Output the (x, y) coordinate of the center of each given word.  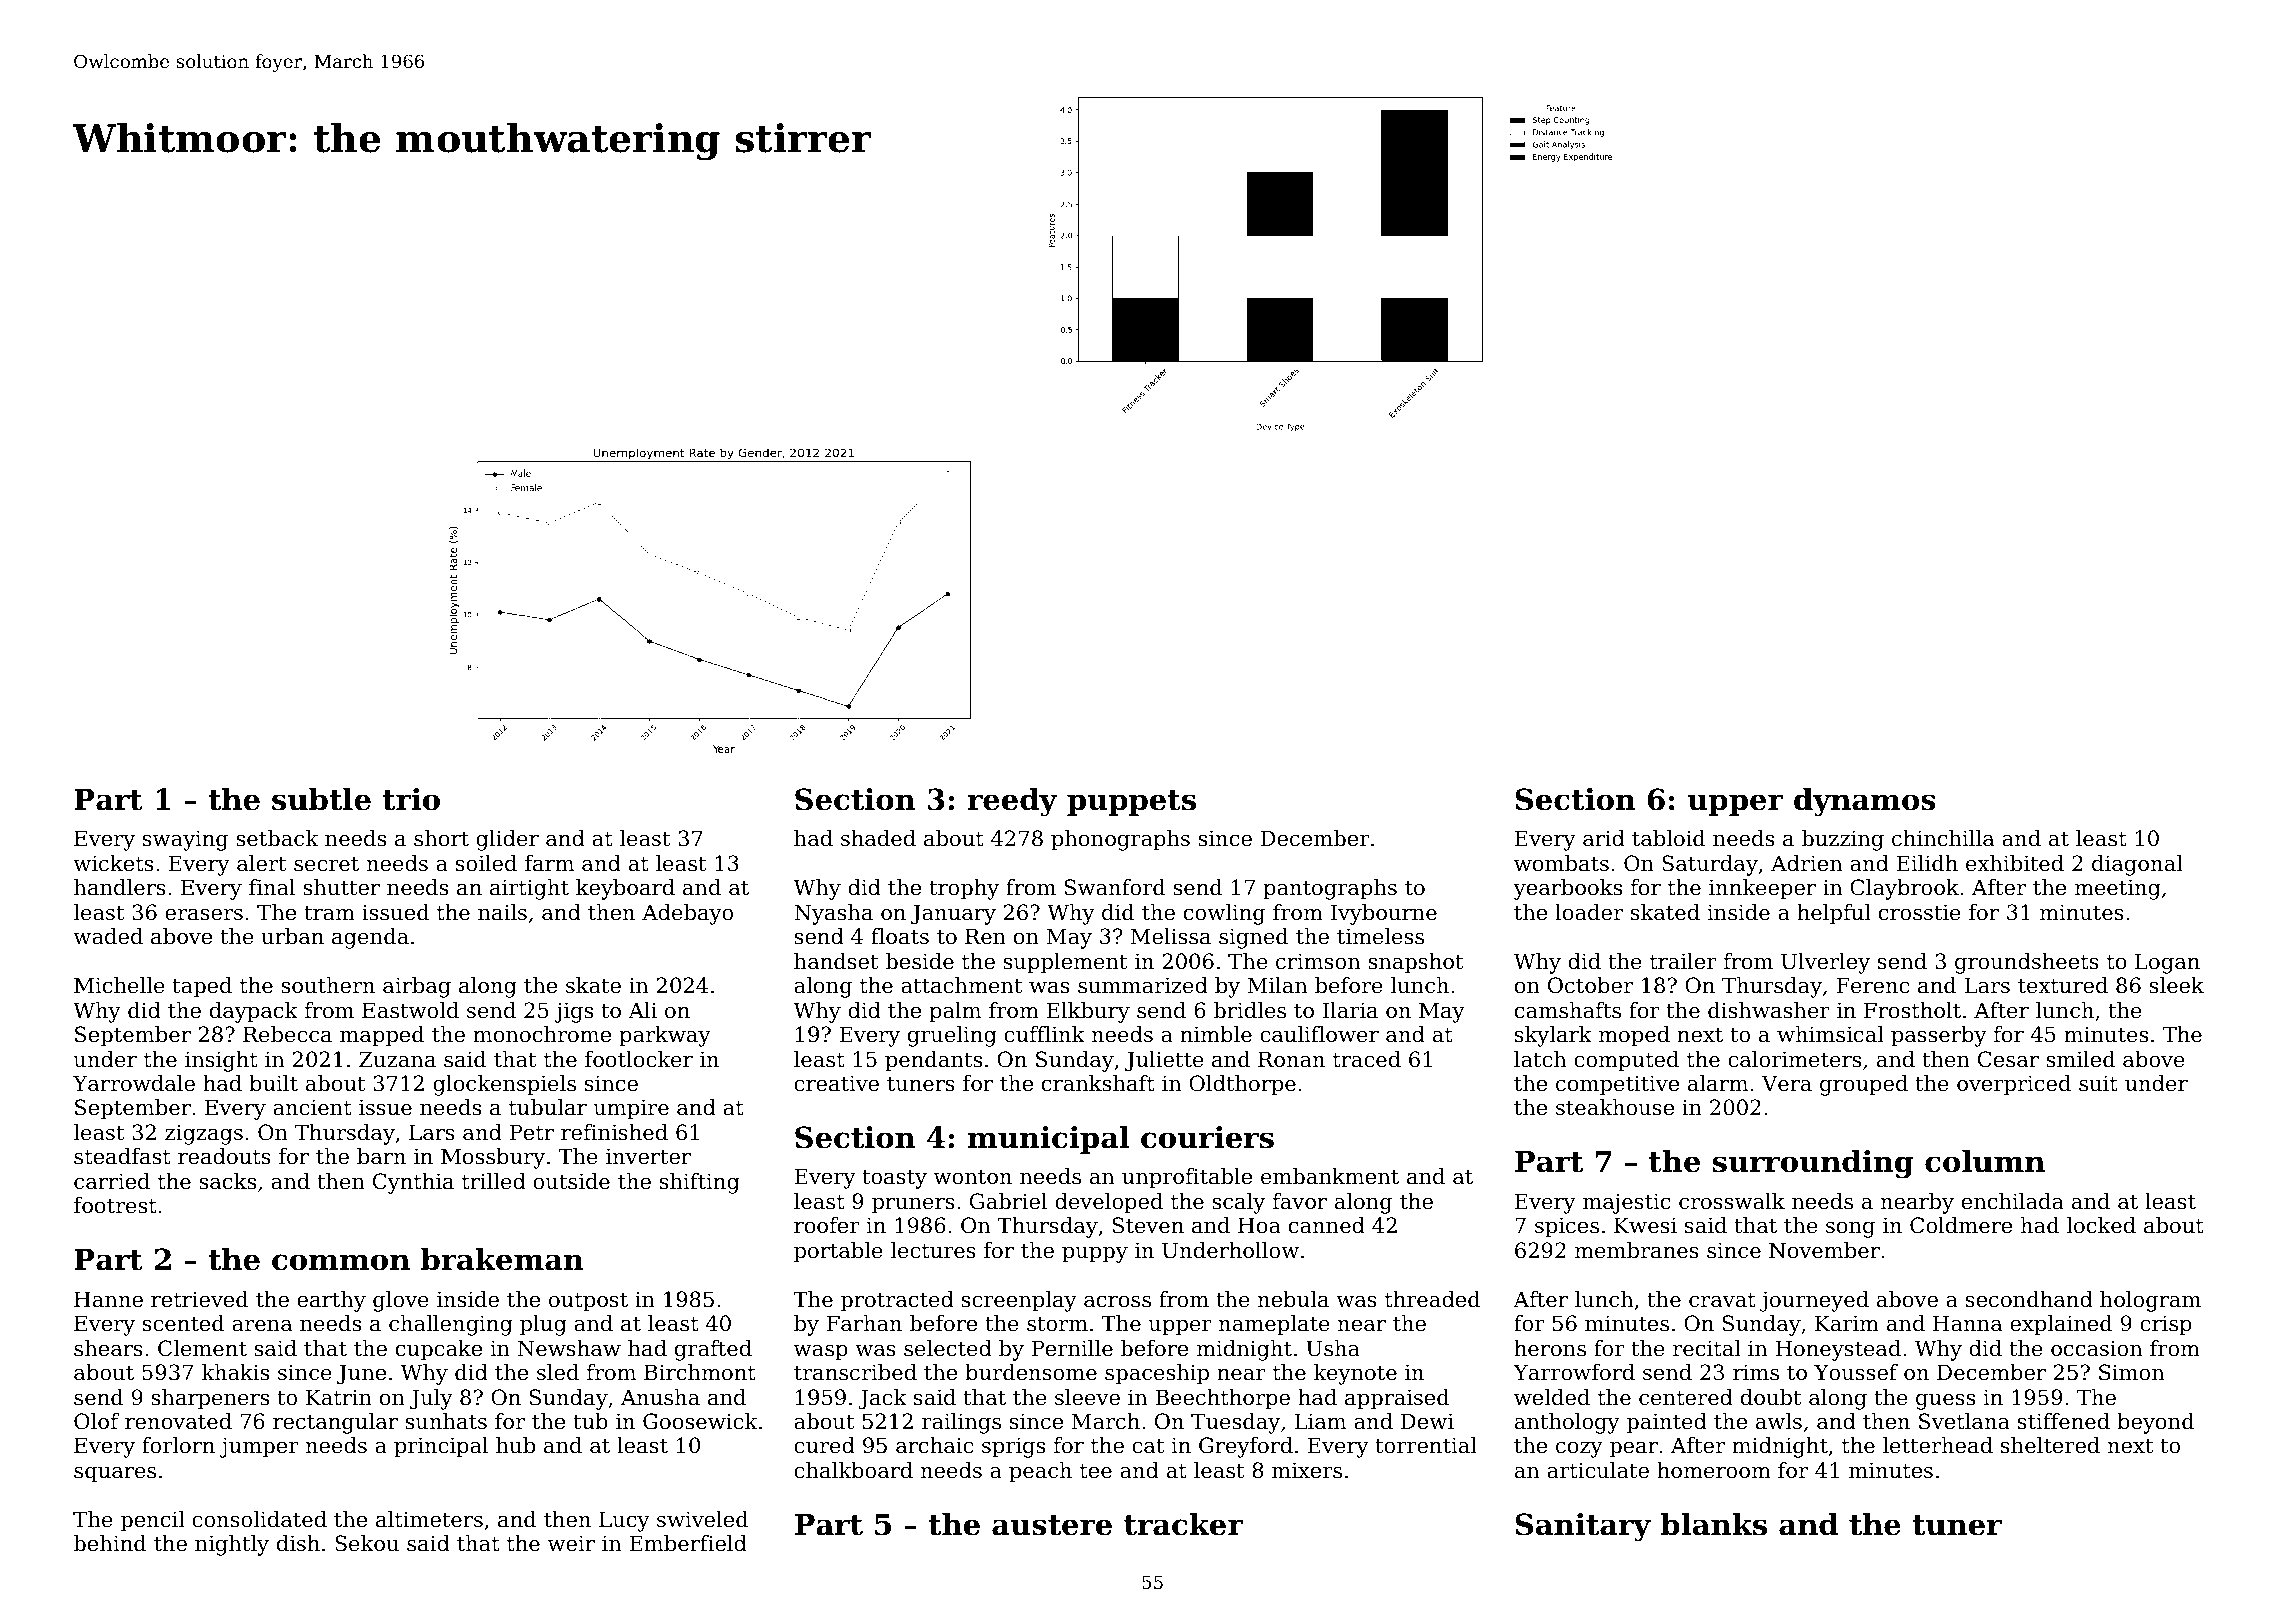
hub (515, 1445)
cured (824, 1445)
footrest (115, 1205)
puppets (1131, 803)
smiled (2080, 1059)
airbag (417, 987)
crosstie (1920, 912)
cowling (1224, 914)
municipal (1049, 1140)
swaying (185, 840)
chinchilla (1943, 838)
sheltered (2050, 1445)
